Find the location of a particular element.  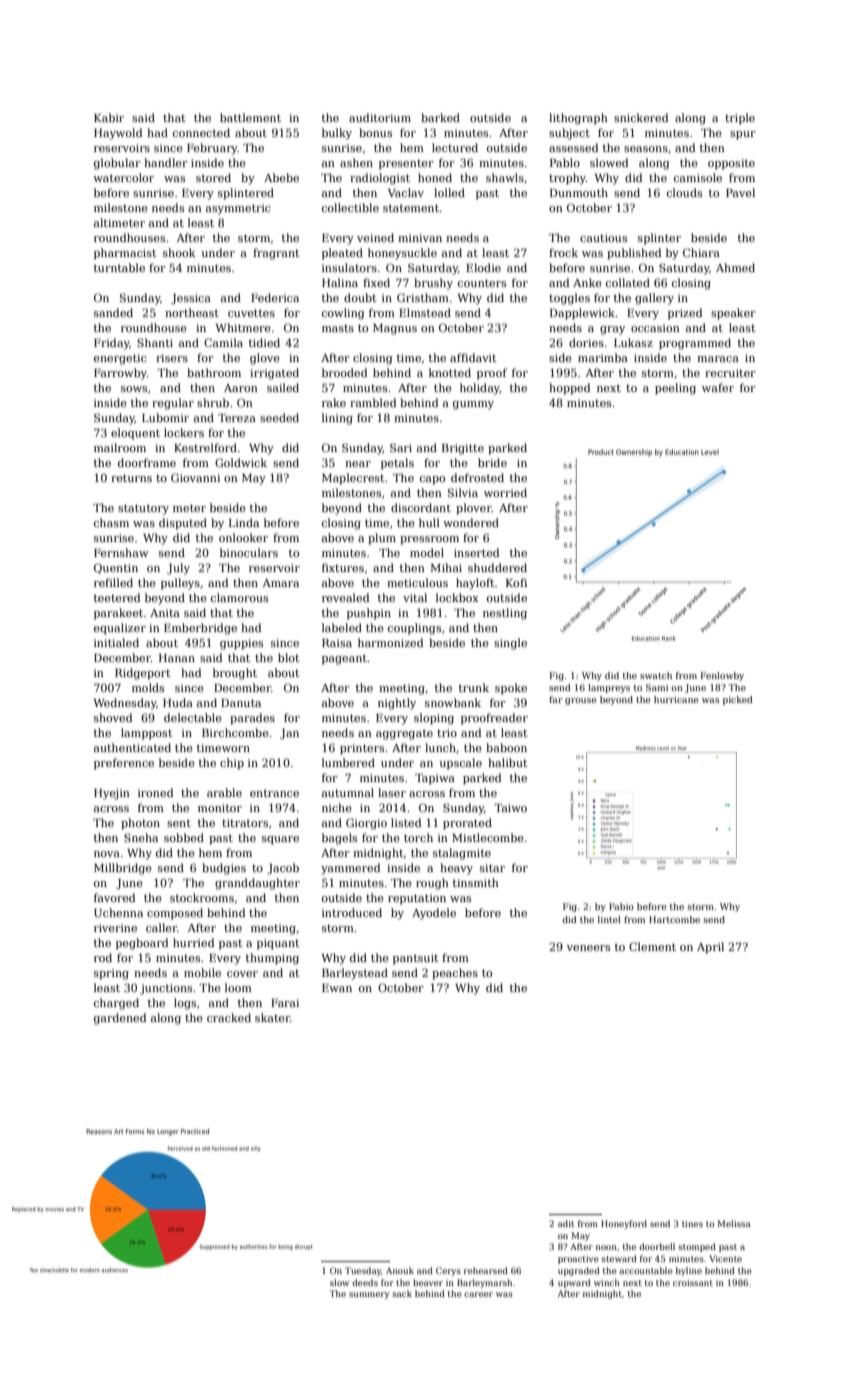

turntable is located at coordinates (119, 267).
